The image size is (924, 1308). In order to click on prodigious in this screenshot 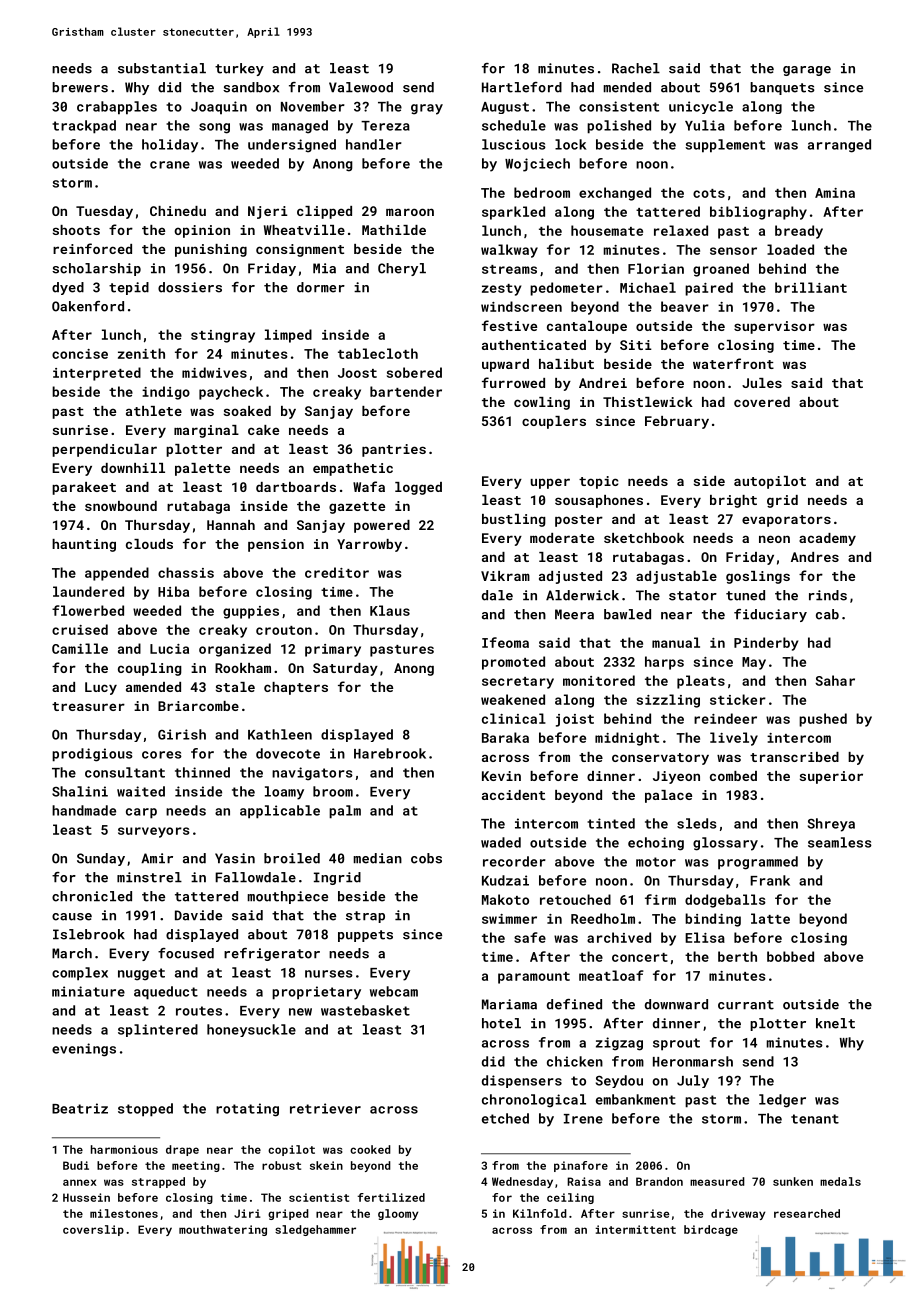, I will do `click(92, 755)`.
